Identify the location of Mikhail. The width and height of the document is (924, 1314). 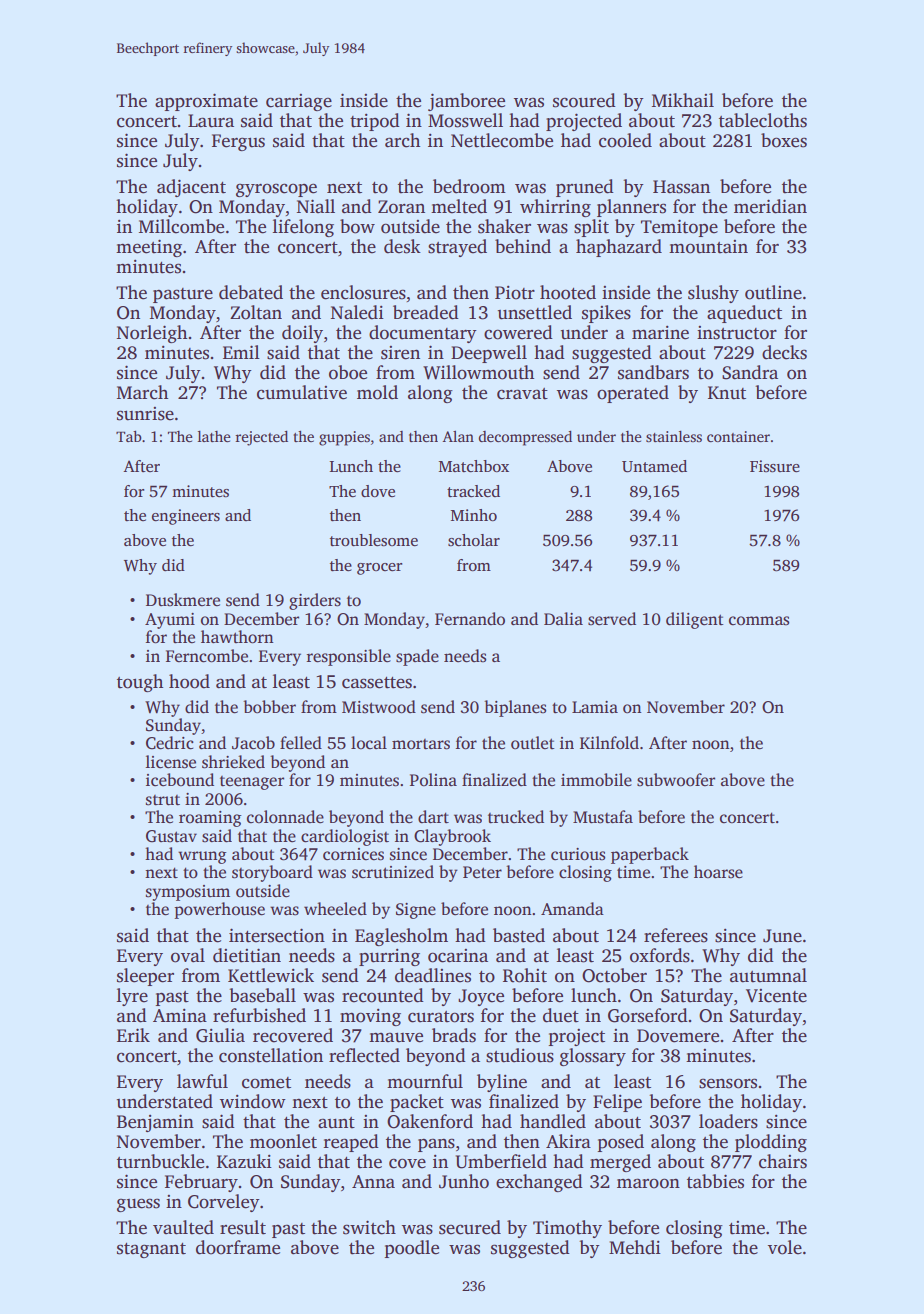
(683, 100).
